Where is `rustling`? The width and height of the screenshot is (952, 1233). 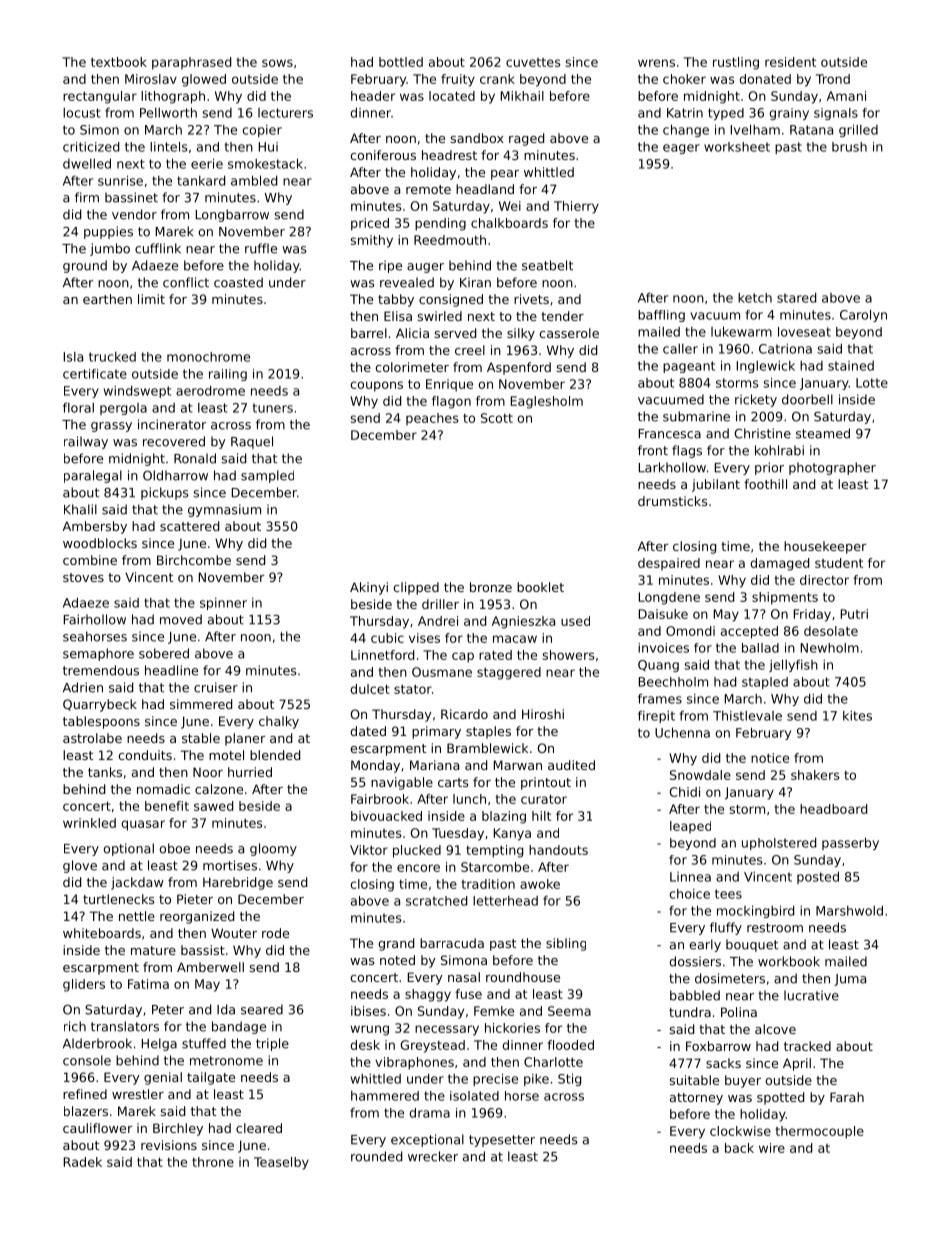
rustling is located at coordinates (736, 63).
